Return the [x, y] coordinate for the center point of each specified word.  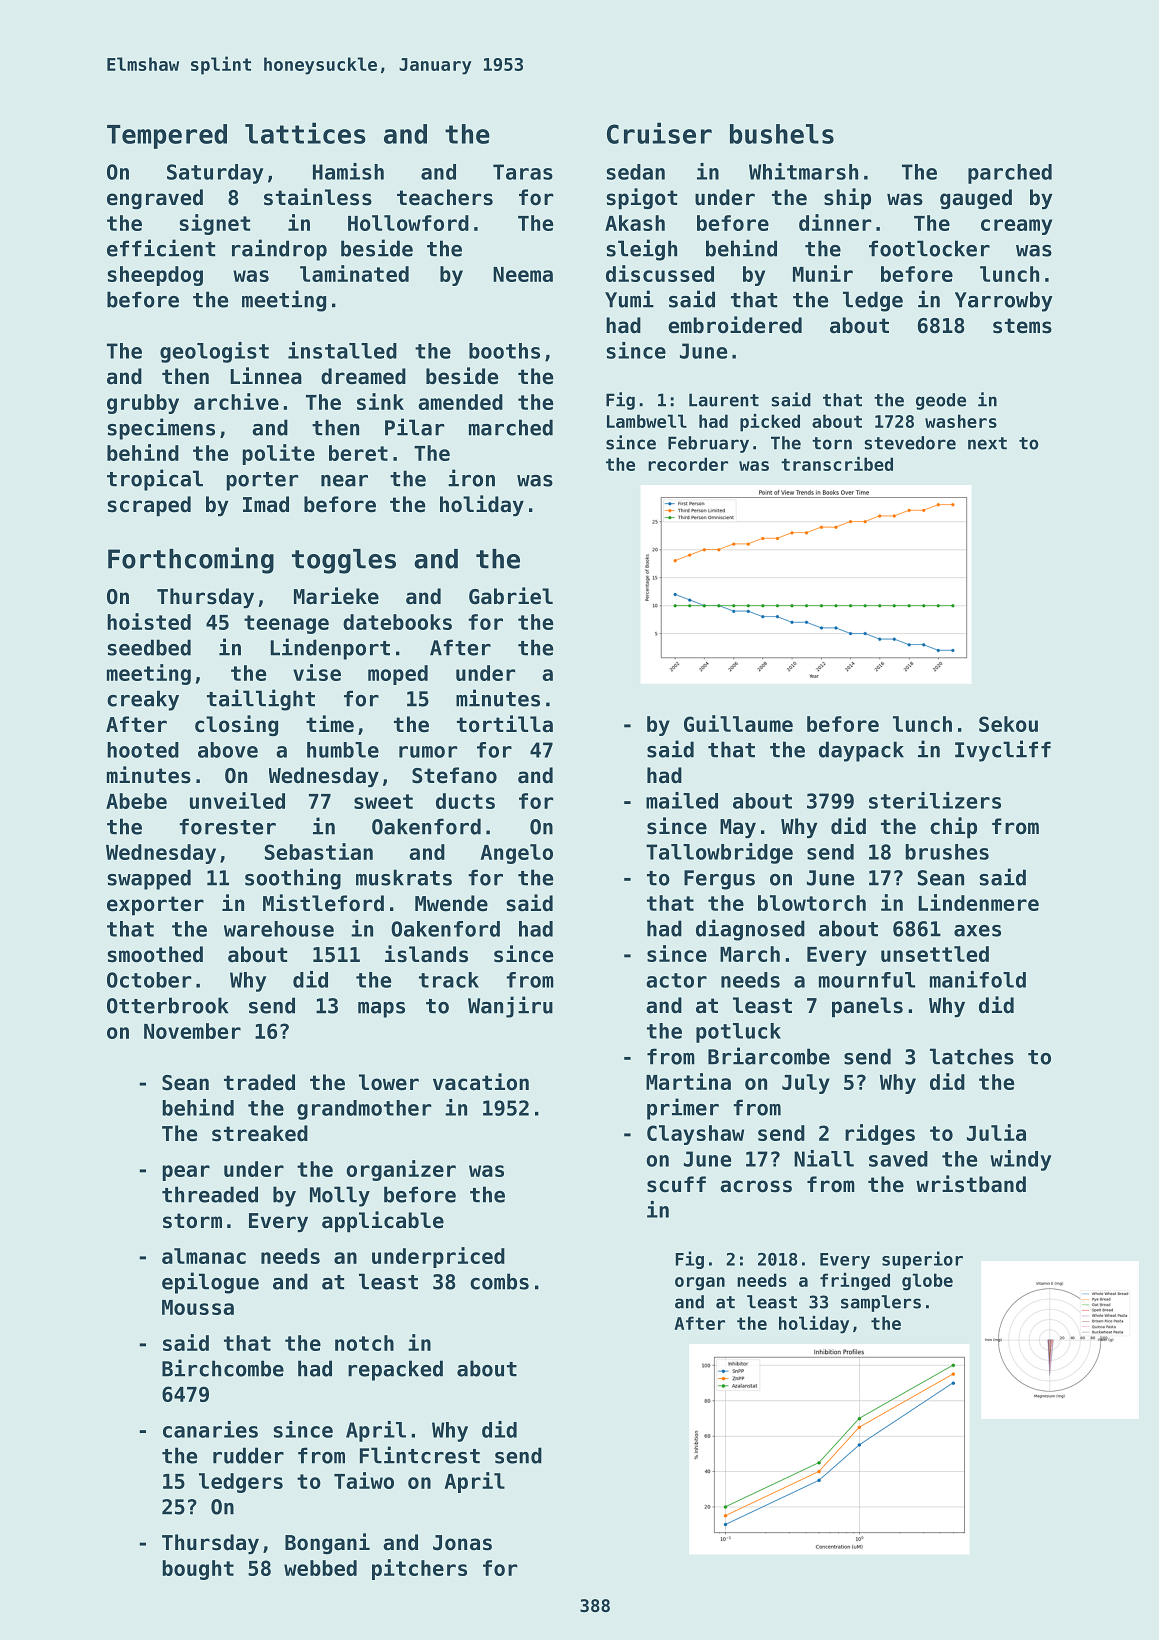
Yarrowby [1004, 301]
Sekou [1008, 724]
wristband [971, 1184]
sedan [636, 172]
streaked [260, 1133]
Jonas [462, 1543]
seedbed [149, 647]
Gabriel [511, 596]
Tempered [167, 136]
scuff [676, 1184]
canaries [210, 1429]
